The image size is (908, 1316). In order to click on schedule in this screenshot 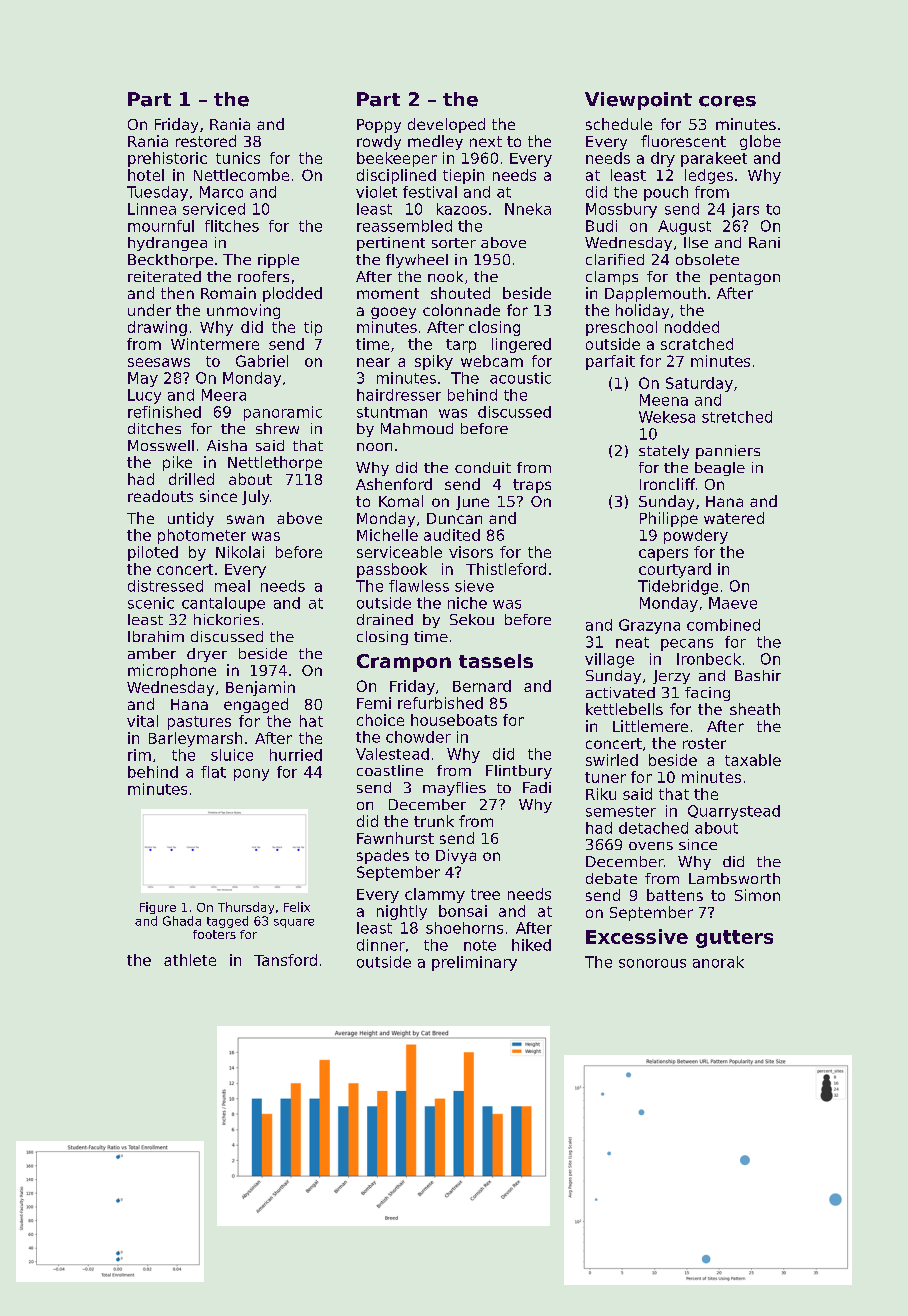, I will do `click(619, 124)`.
